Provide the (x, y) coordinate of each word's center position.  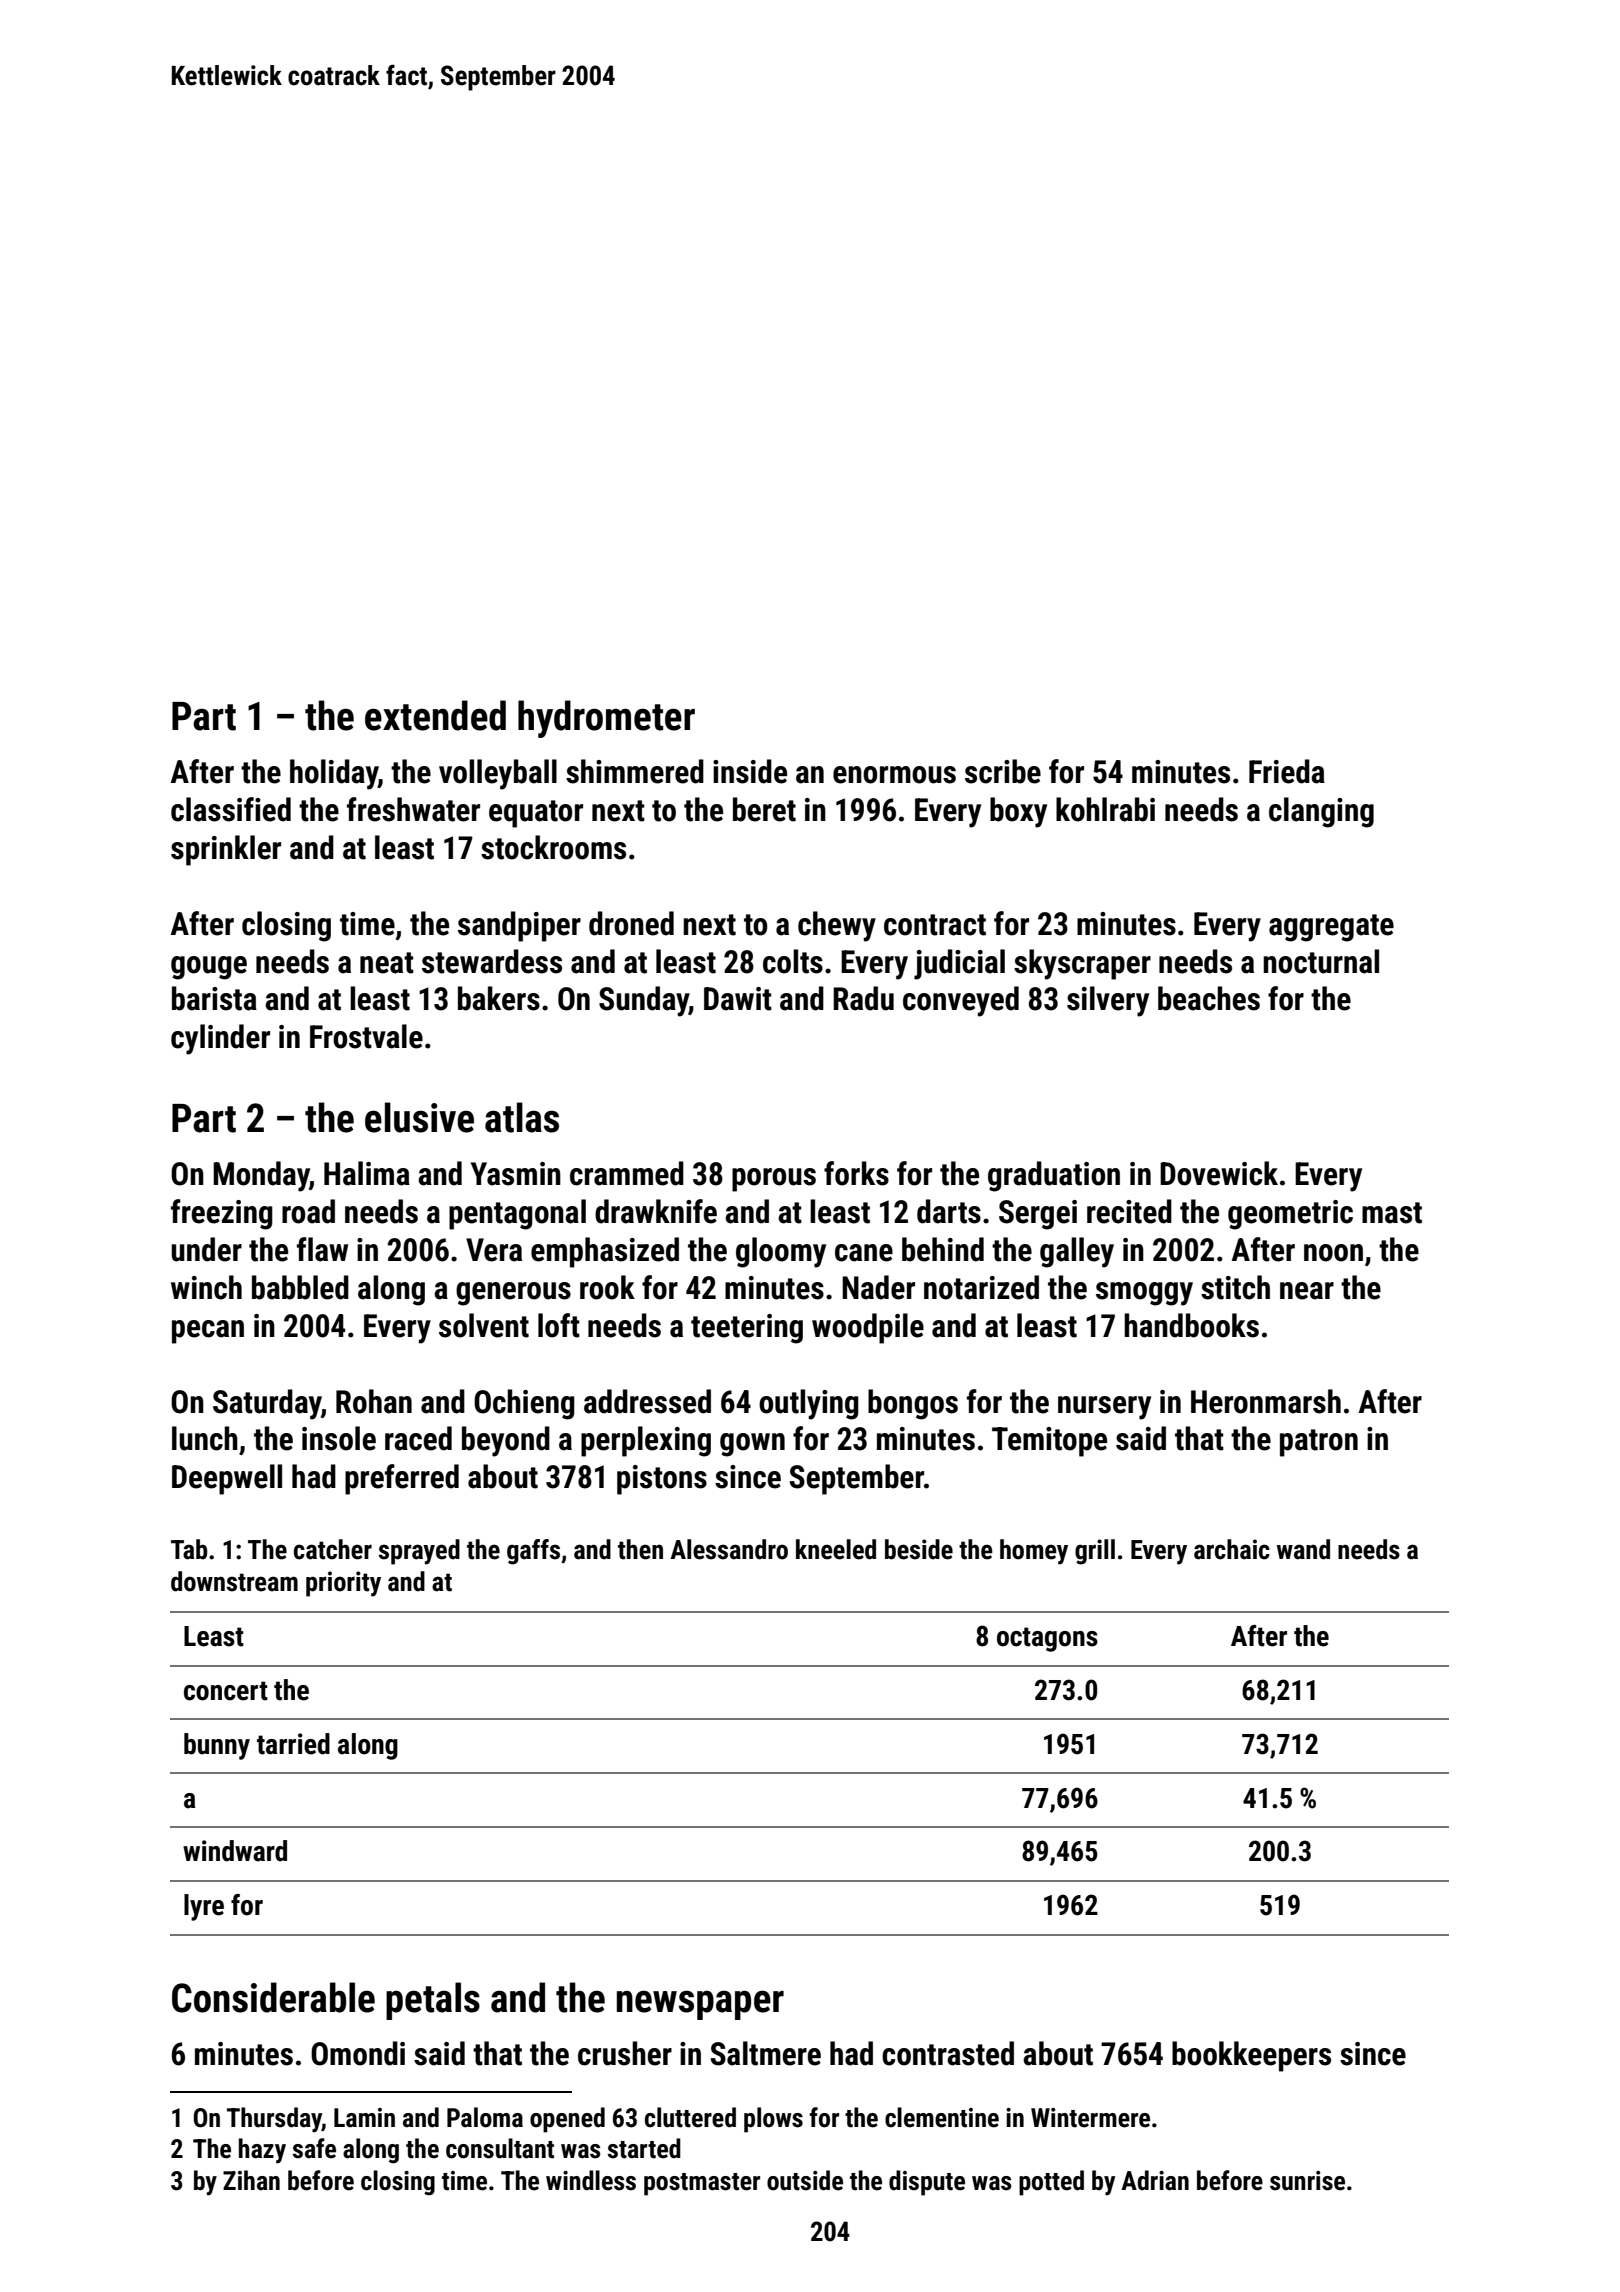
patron (1319, 1443)
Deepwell (227, 1479)
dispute (927, 2183)
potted (1051, 2183)
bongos (913, 1404)
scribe (1003, 771)
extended (435, 715)
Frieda (1287, 771)
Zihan (251, 2180)
